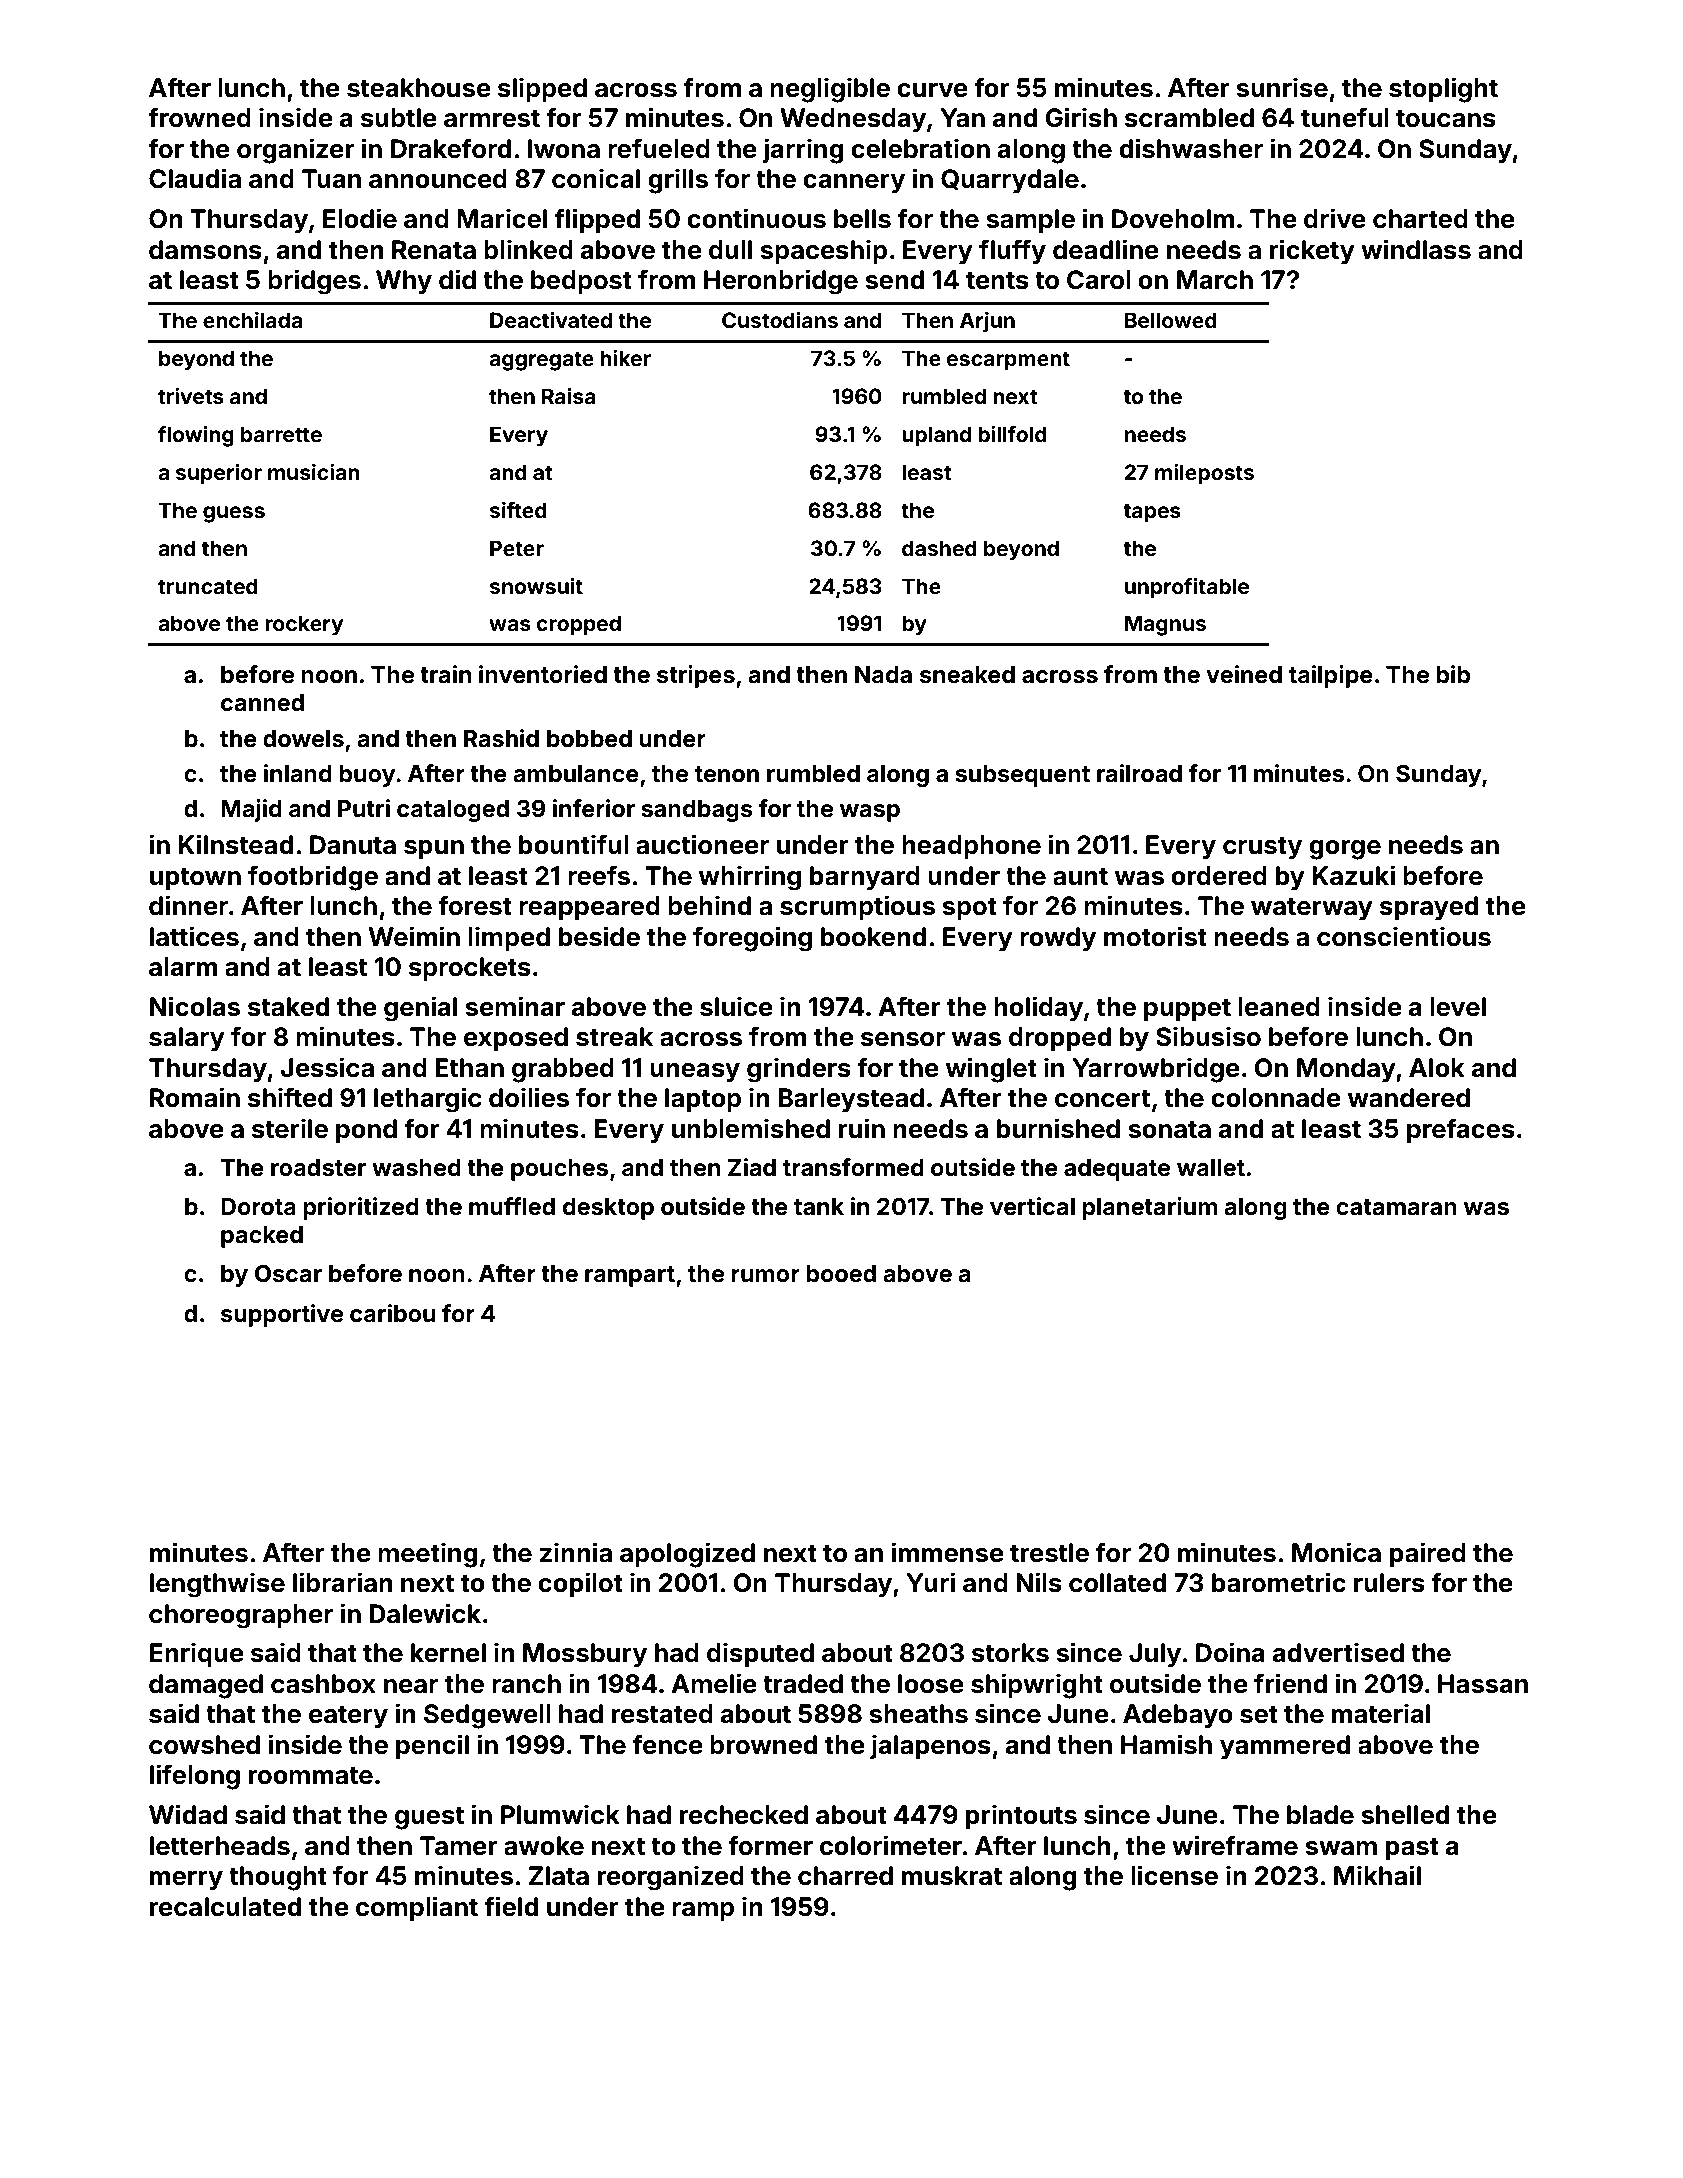 The width and height of the image is (1683, 2178). I want to click on vertical, so click(1032, 1206).
